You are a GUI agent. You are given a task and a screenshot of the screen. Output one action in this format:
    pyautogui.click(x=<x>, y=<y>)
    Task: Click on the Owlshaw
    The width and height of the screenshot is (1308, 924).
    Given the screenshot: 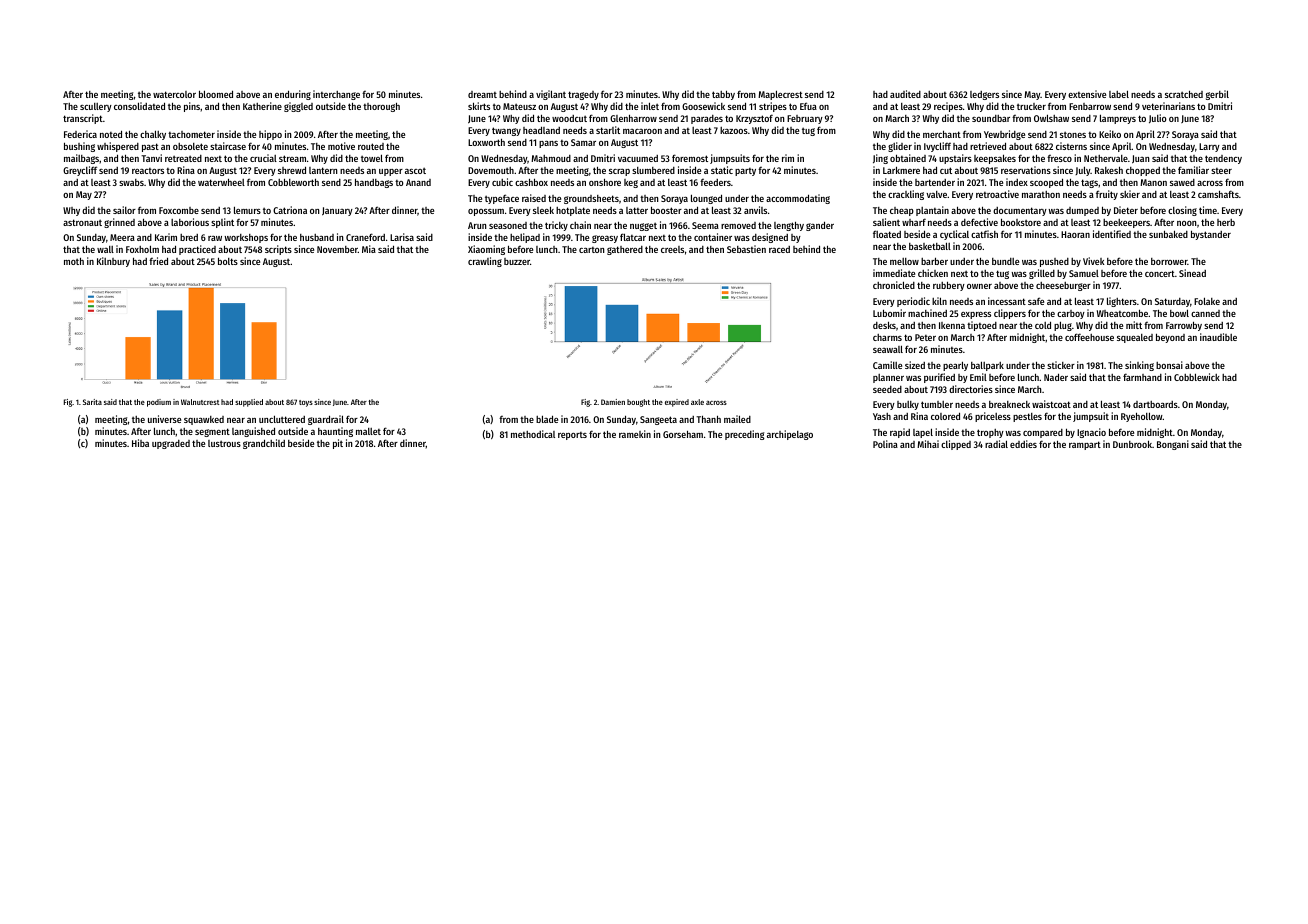 What is the action you would take?
    pyautogui.click(x=1051, y=118)
